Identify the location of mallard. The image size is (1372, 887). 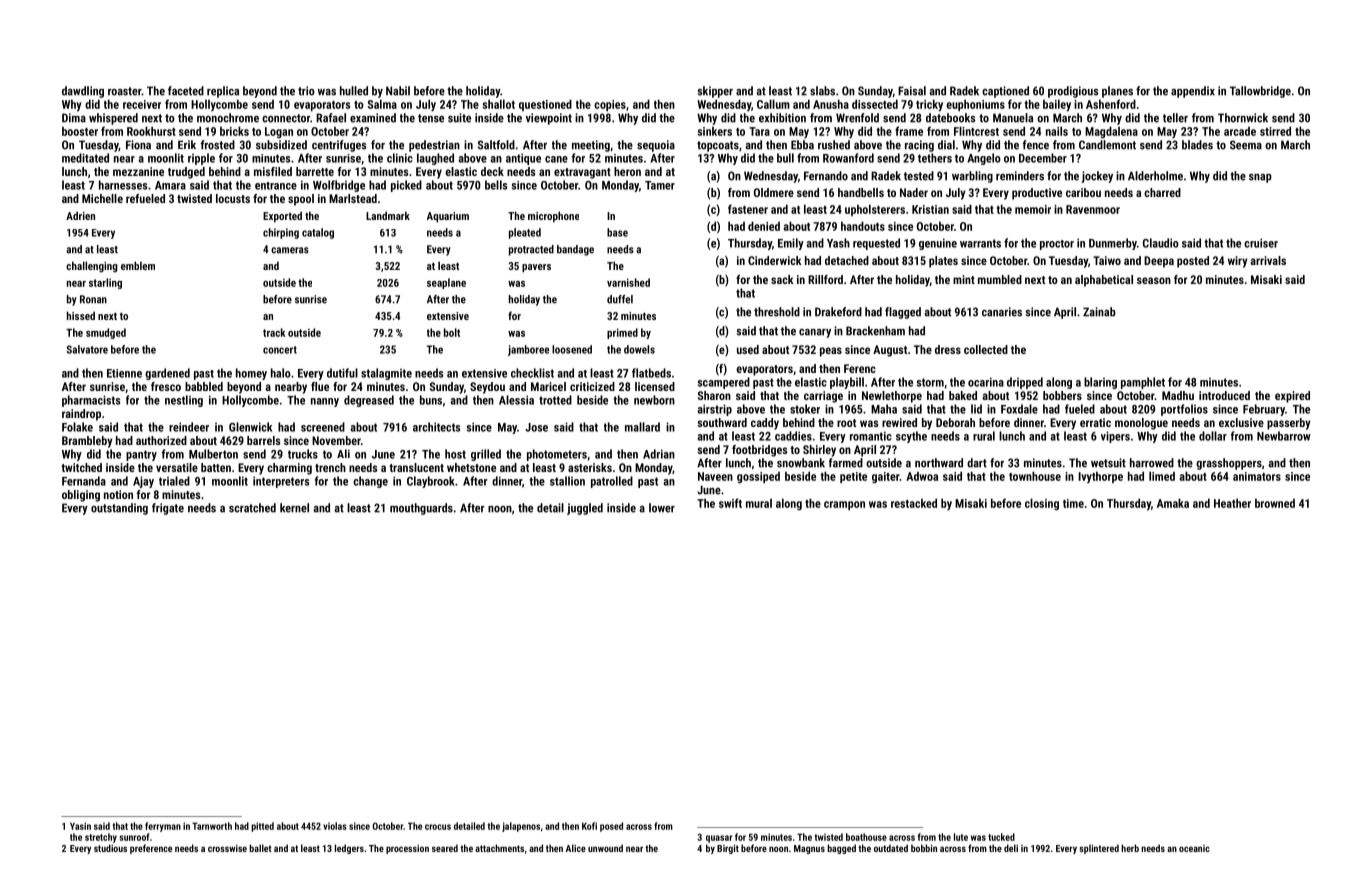
(642, 427).
